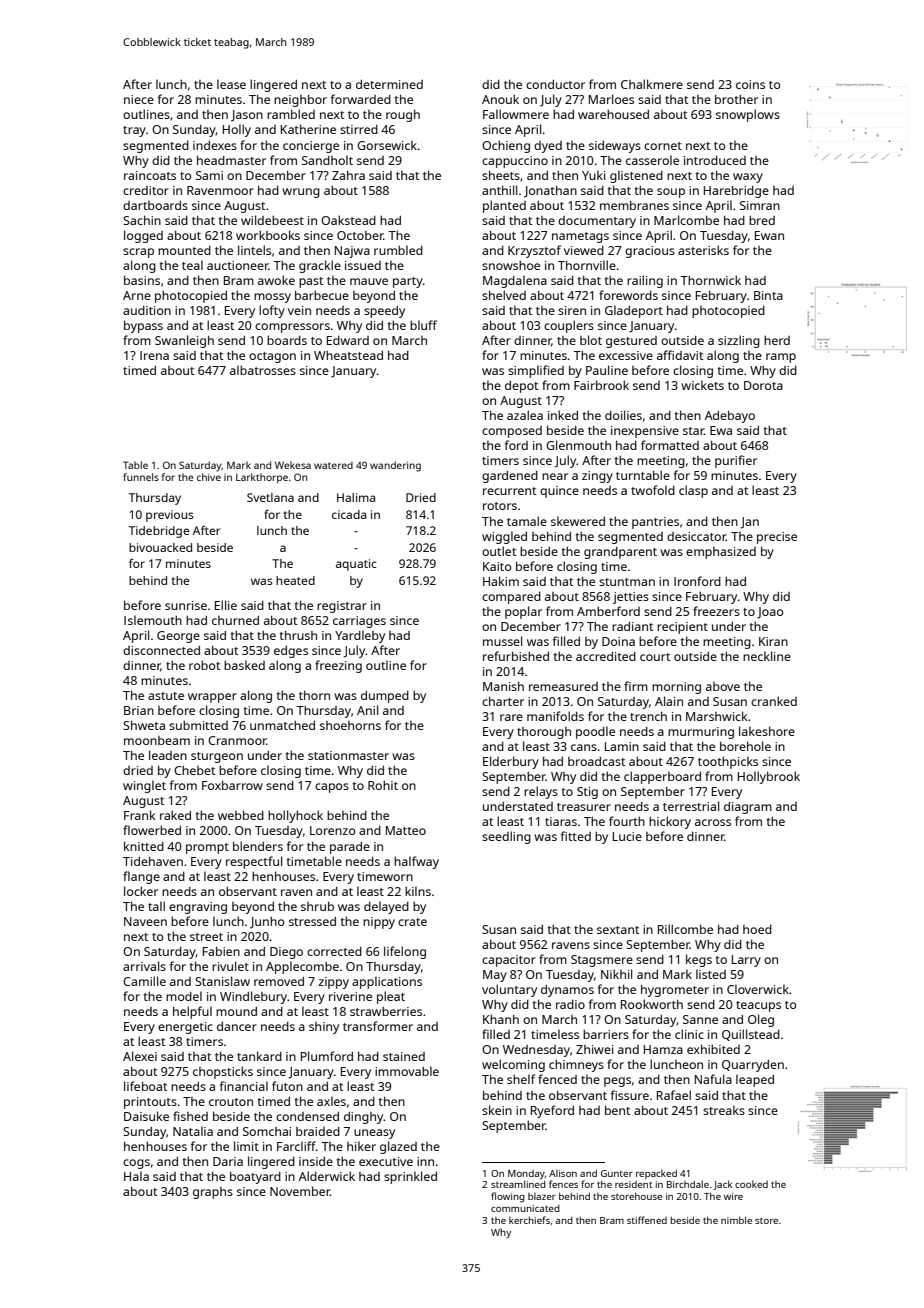  What do you see at coordinates (736, 461) in the document?
I see `purifier` at bounding box center [736, 461].
